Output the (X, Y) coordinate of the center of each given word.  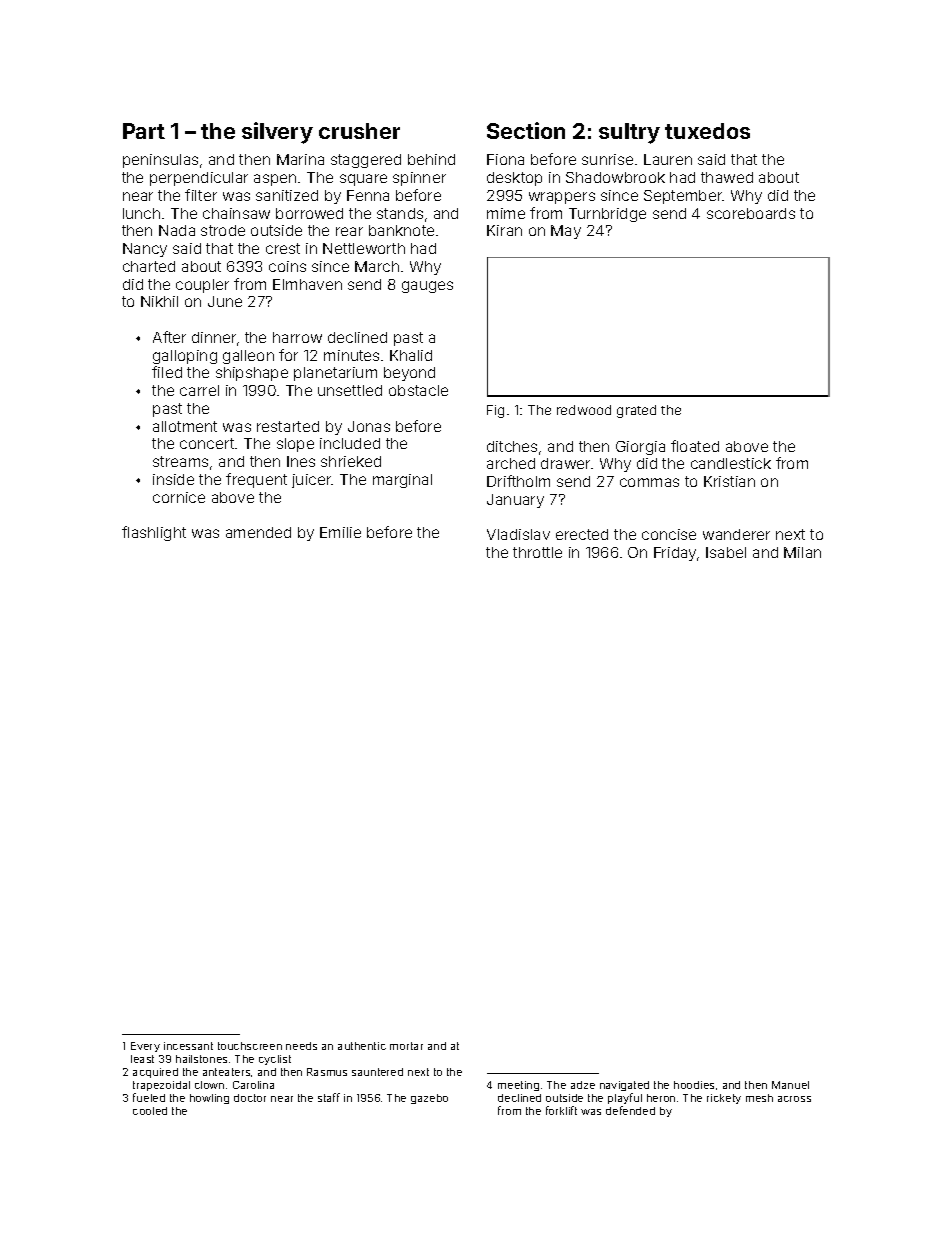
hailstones (201, 1059)
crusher (359, 131)
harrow (297, 337)
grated (636, 411)
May (566, 232)
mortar (406, 1046)
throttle (537, 552)
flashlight (154, 533)
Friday (675, 554)
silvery (277, 133)
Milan (802, 552)
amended (258, 532)
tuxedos (707, 131)
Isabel (726, 552)
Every (145, 1047)
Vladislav (518, 534)
